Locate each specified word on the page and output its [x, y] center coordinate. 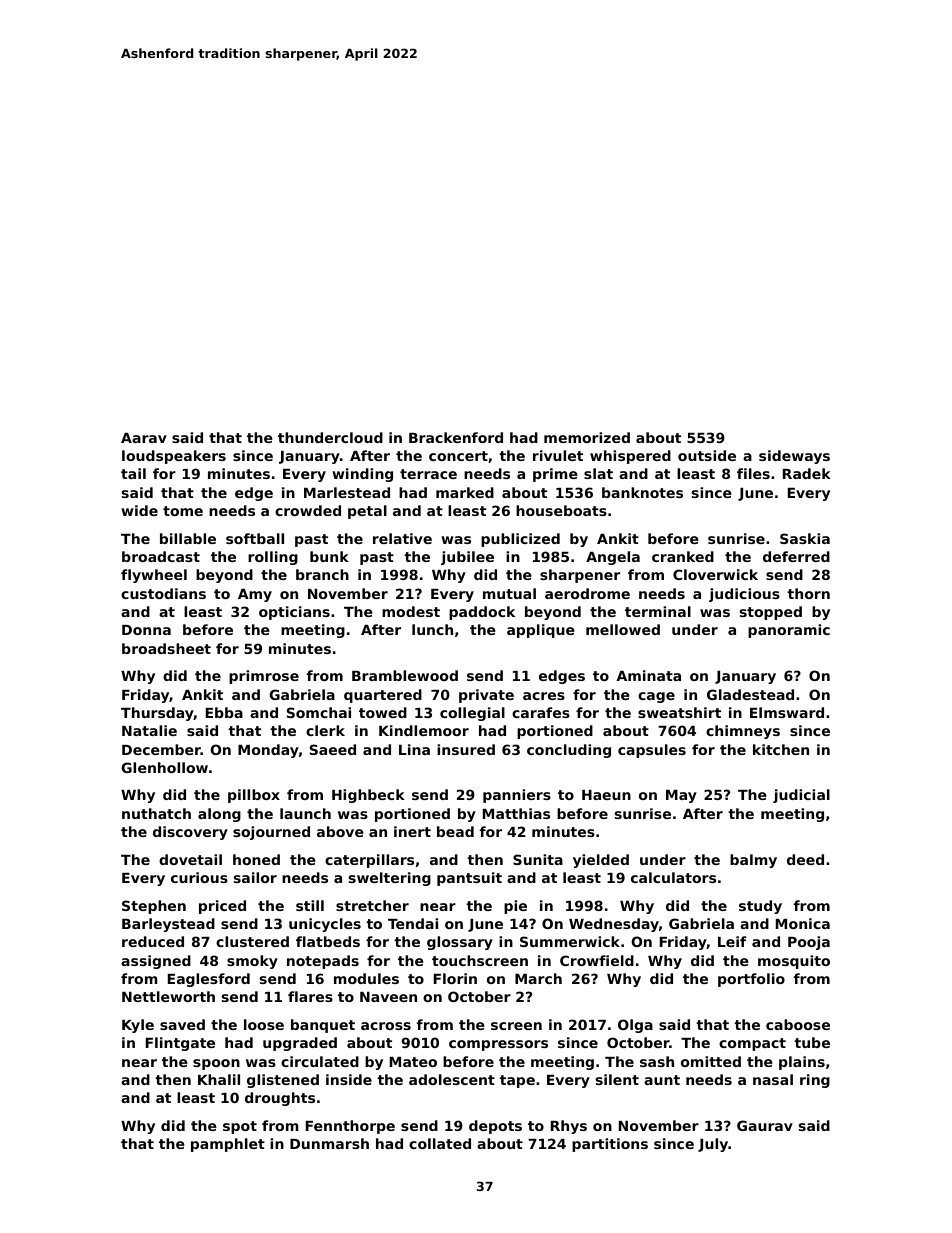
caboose [798, 1024]
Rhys [569, 1127]
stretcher [372, 905]
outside [707, 455]
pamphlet [228, 1145]
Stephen [154, 907]
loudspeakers [174, 457]
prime [555, 475]
